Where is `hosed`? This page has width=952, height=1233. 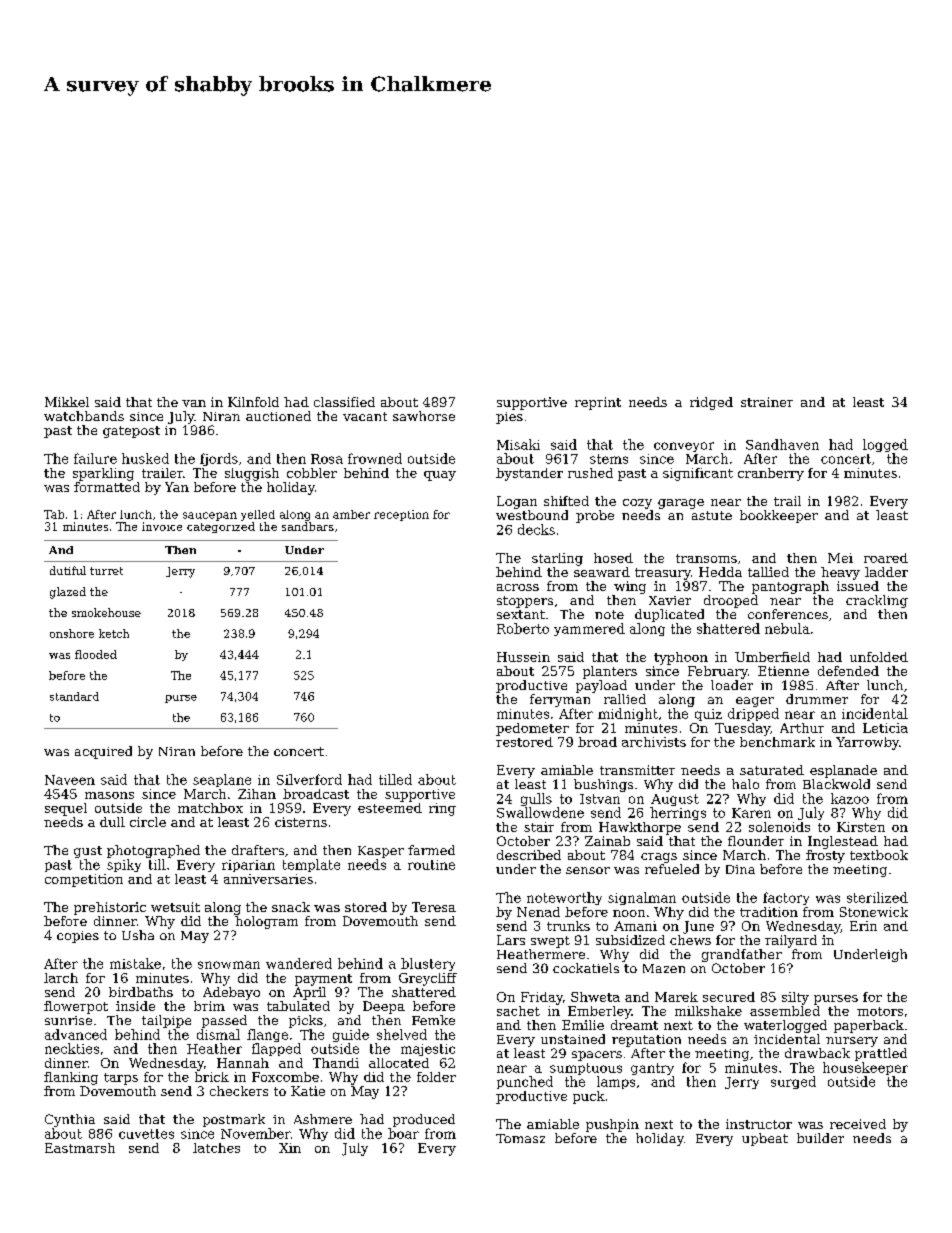
hosed is located at coordinates (613, 558).
